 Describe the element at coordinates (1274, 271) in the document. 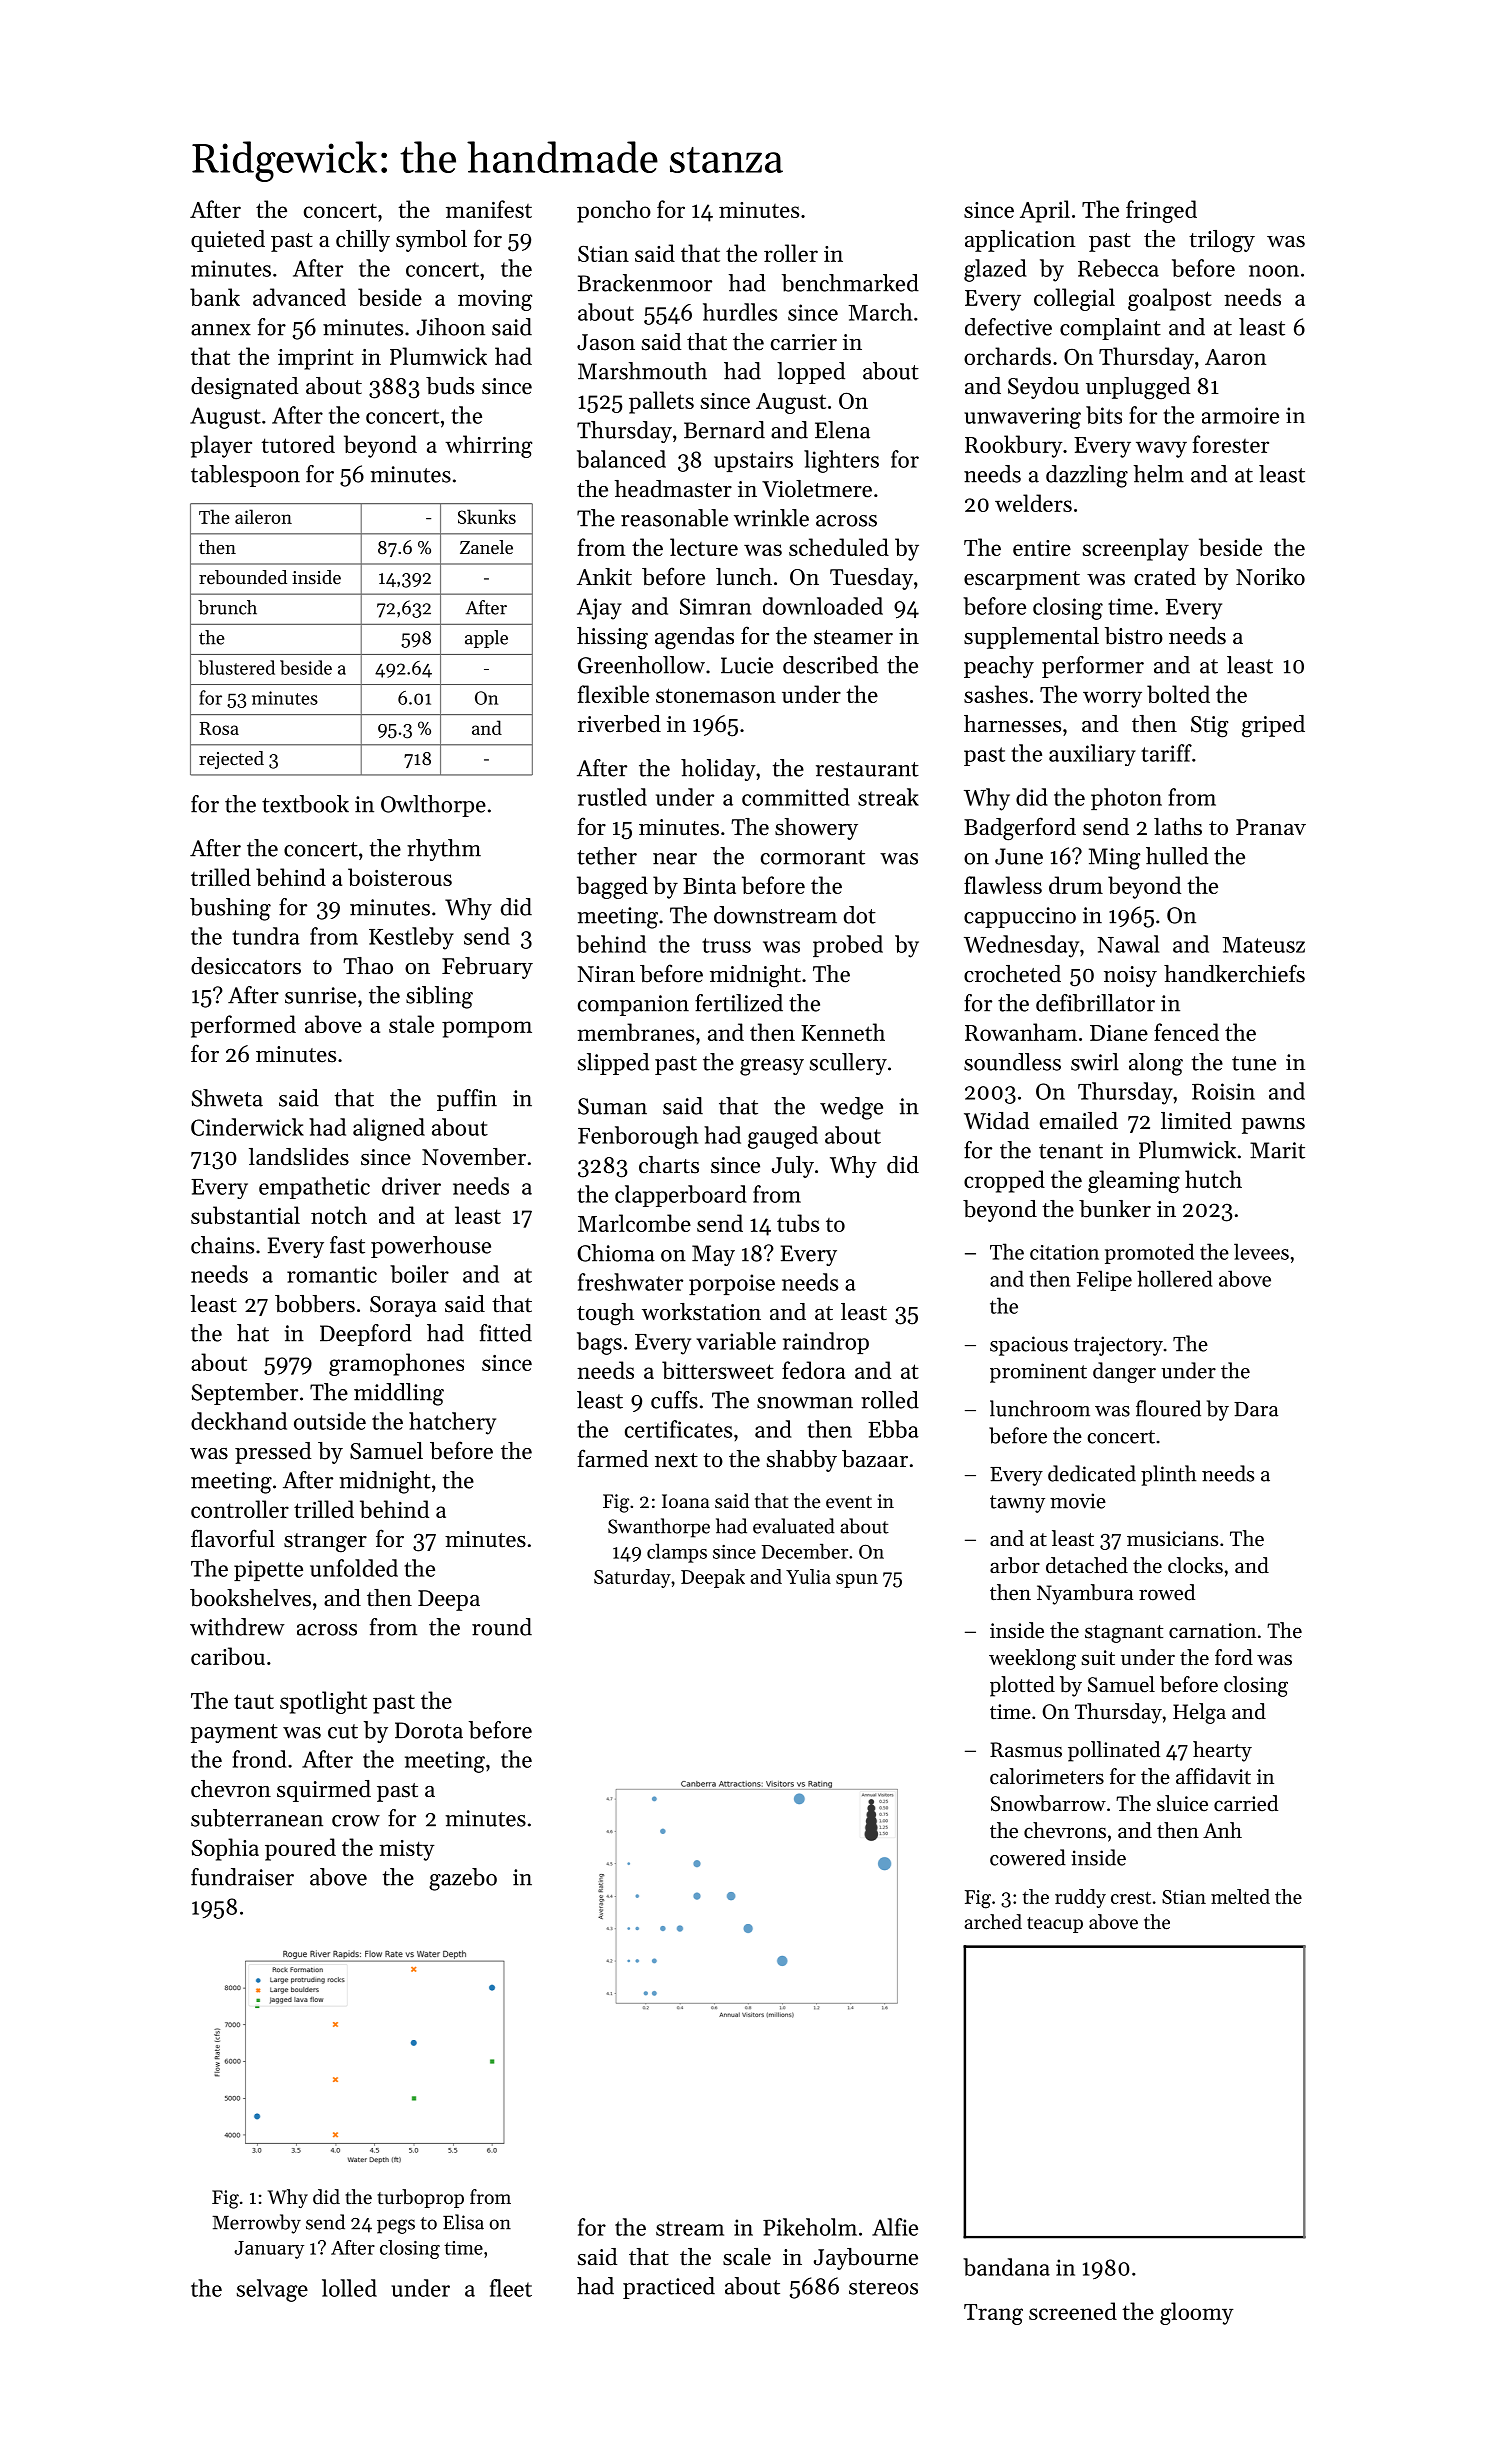

I see `noon` at that location.
